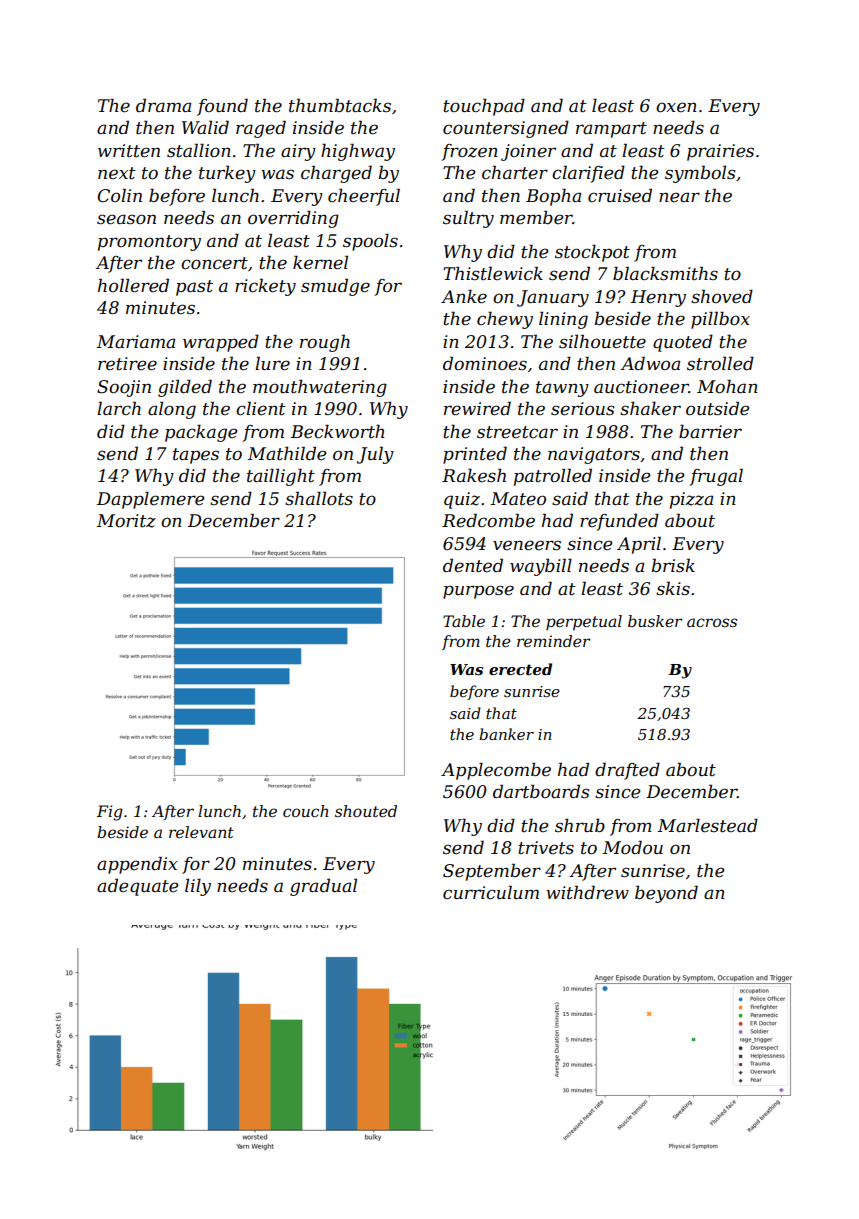  What do you see at coordinates (700, 174) in the image?
I see `symbols` at bounding box center [700, 174].
